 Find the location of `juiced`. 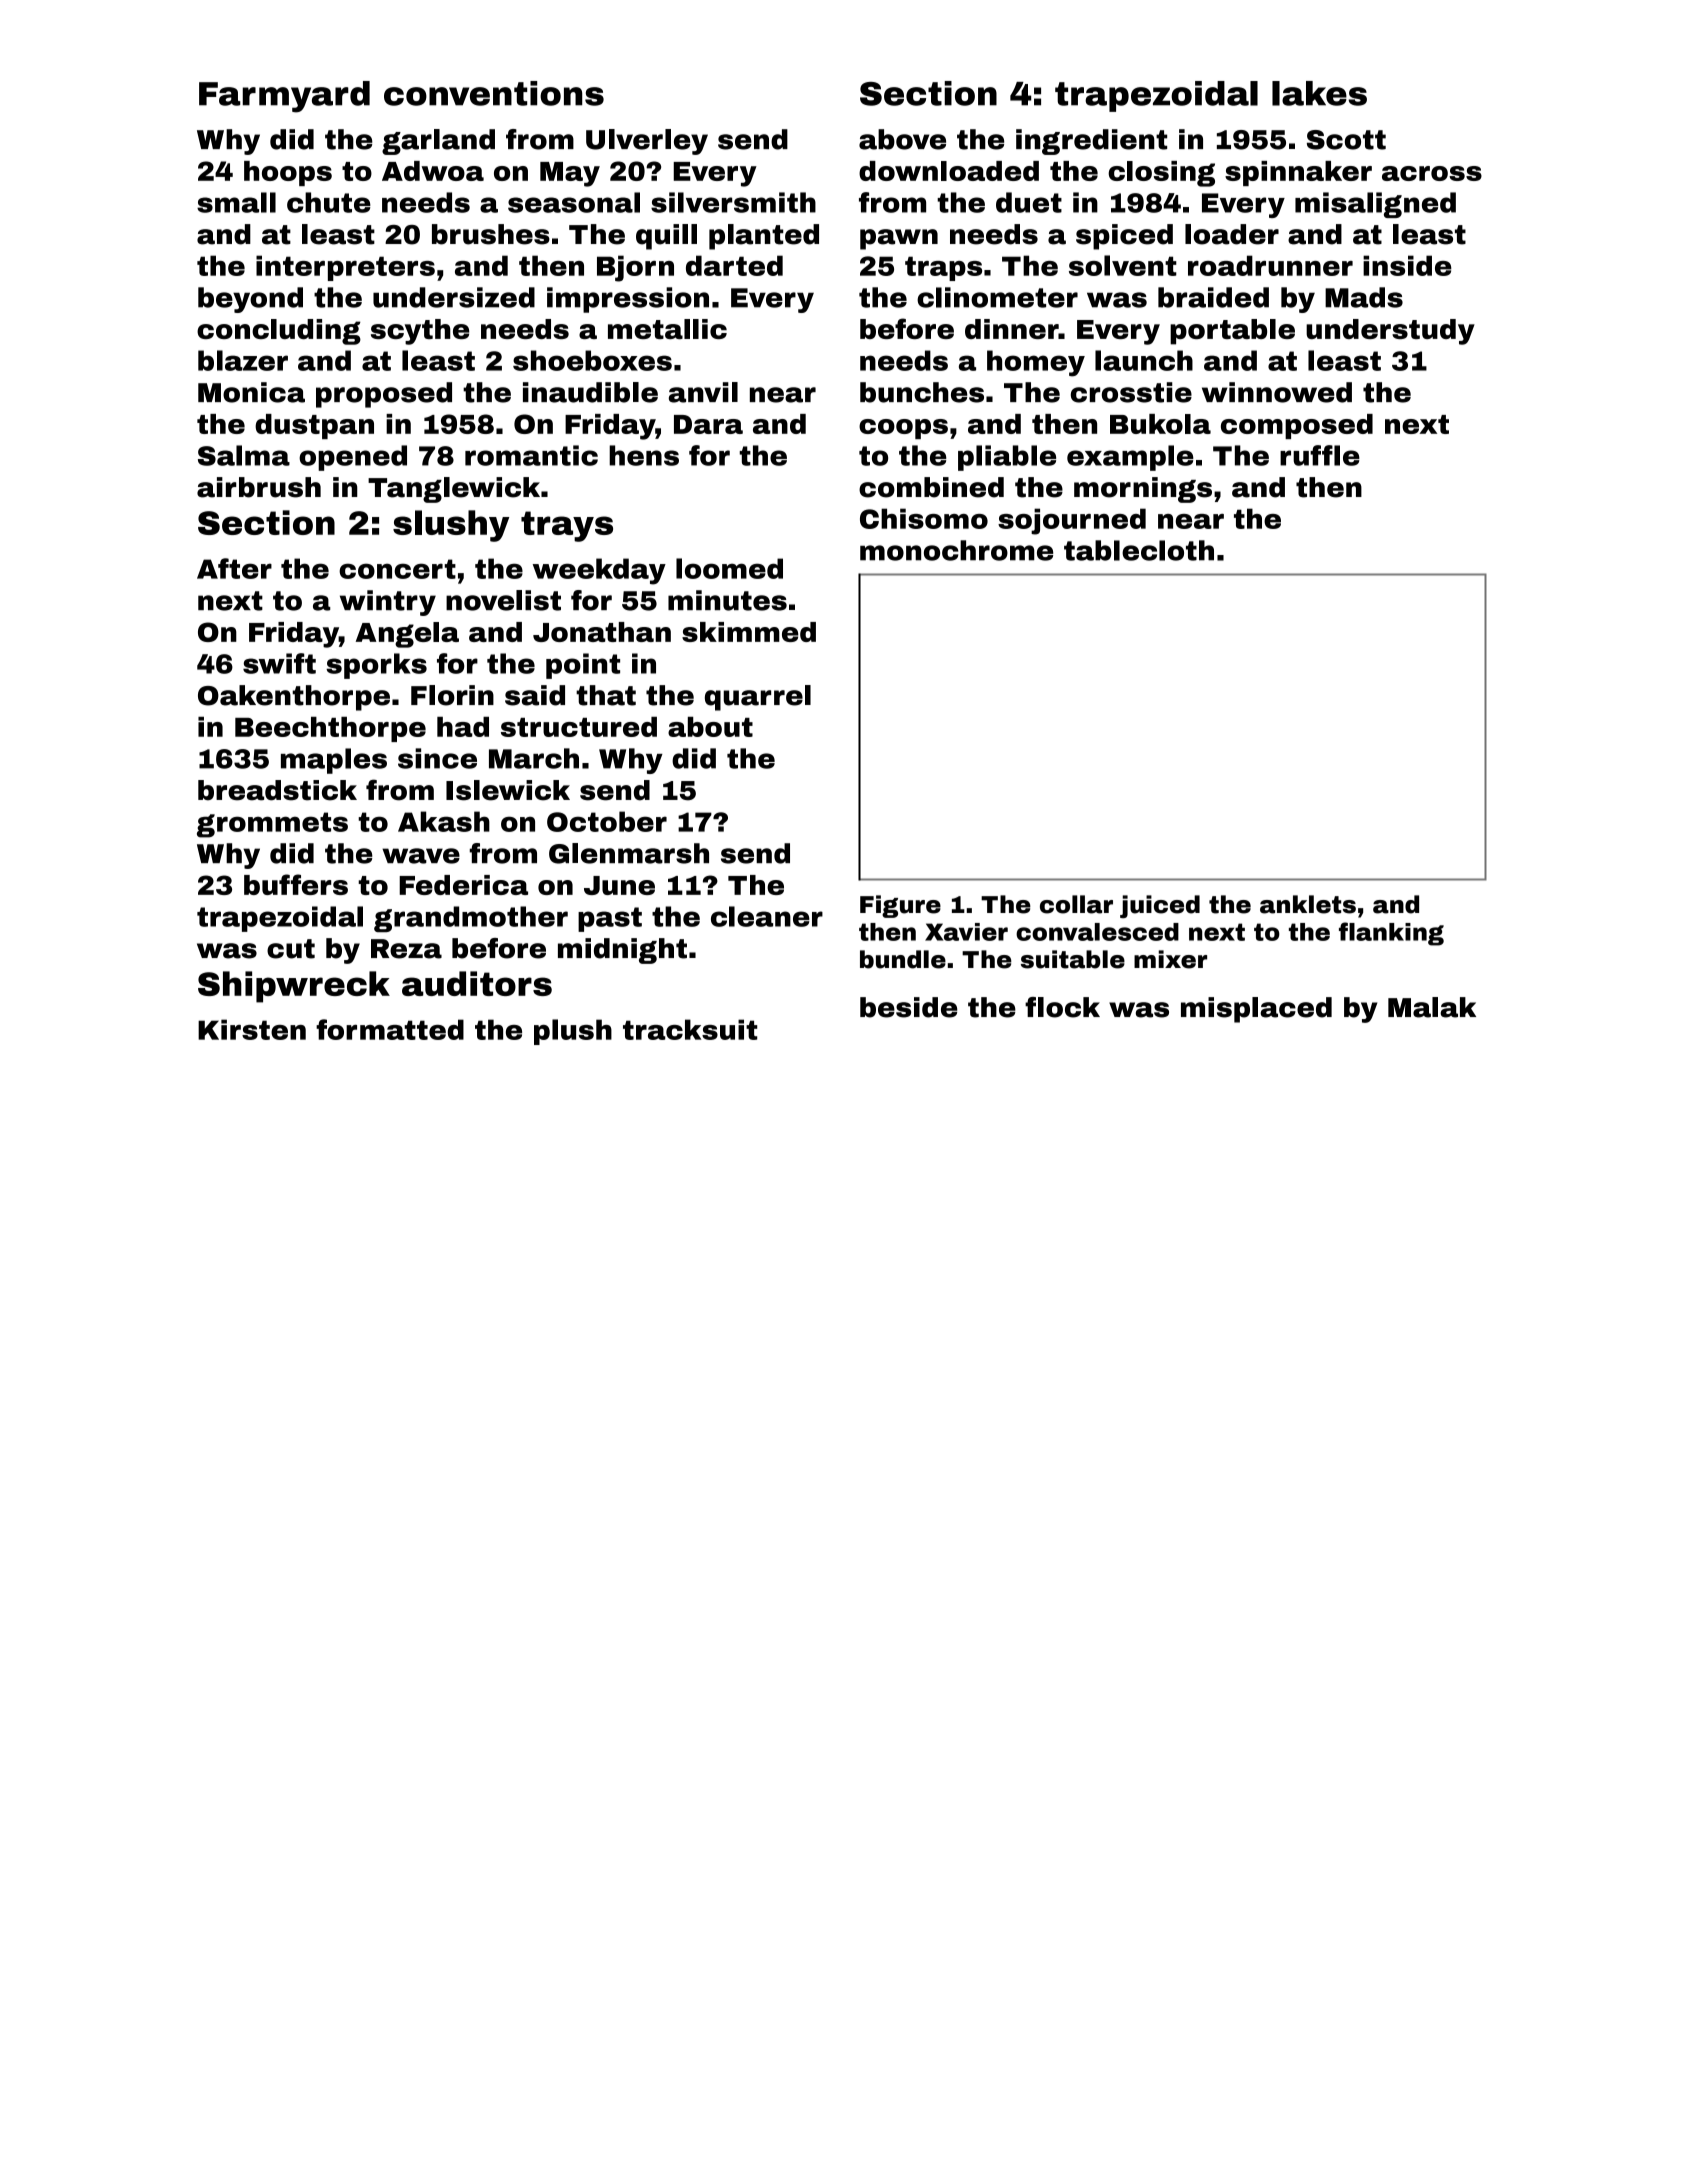

juiced is located at coordinates (1160, 906).
